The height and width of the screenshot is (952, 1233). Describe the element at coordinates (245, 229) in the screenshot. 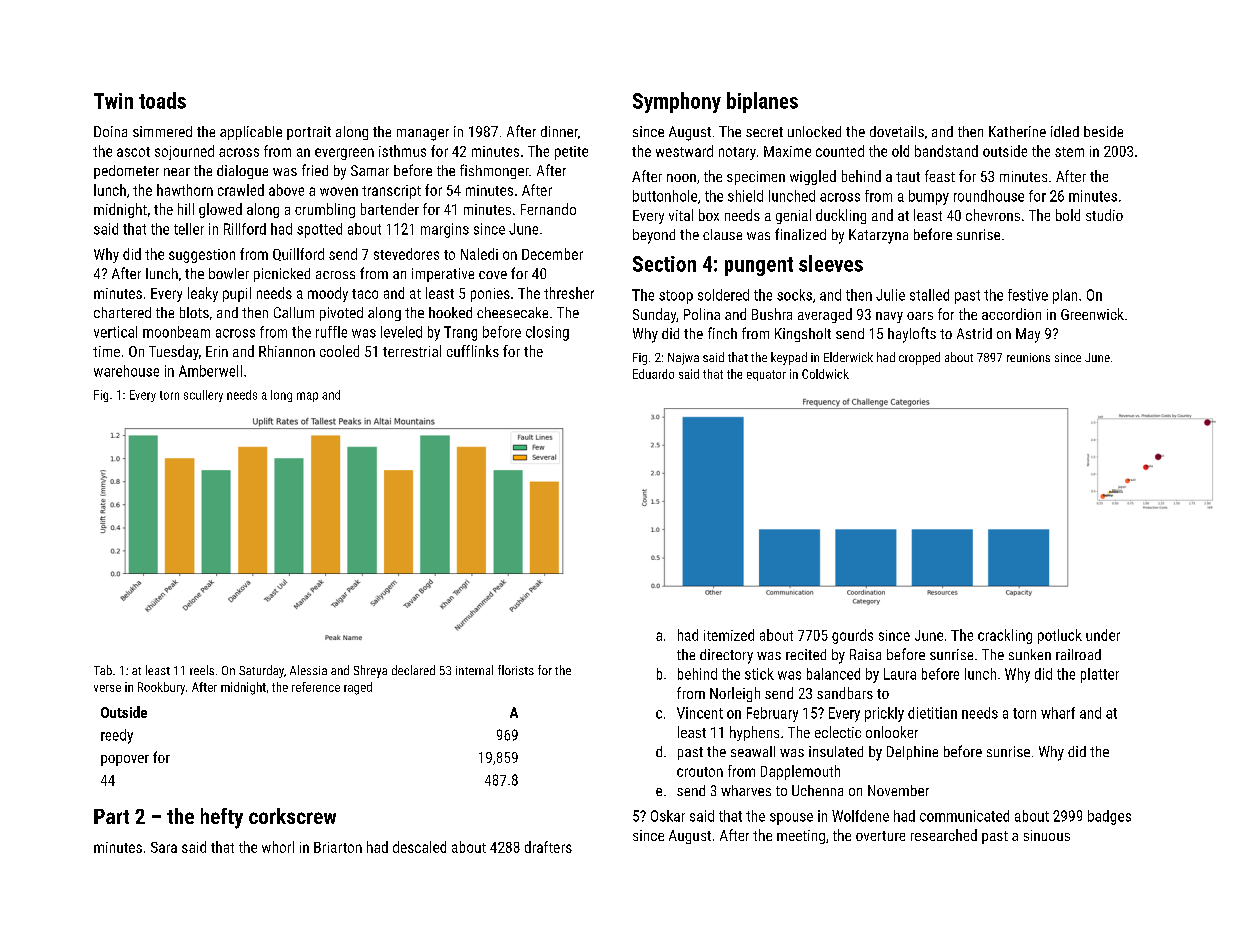

I see `Rillford` at that location.
